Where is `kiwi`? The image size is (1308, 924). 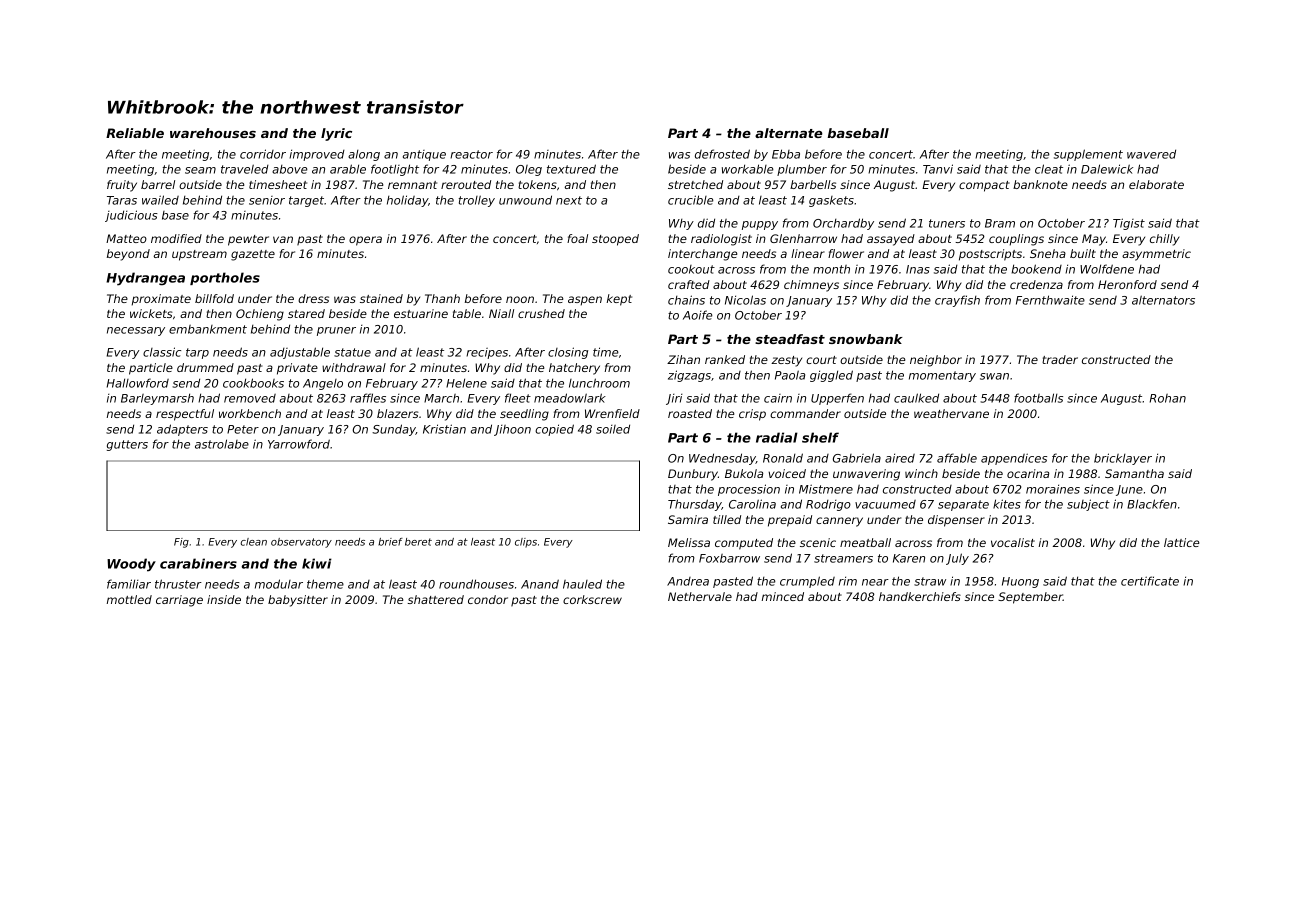 kiwi is located at coordinates (317, 563).
